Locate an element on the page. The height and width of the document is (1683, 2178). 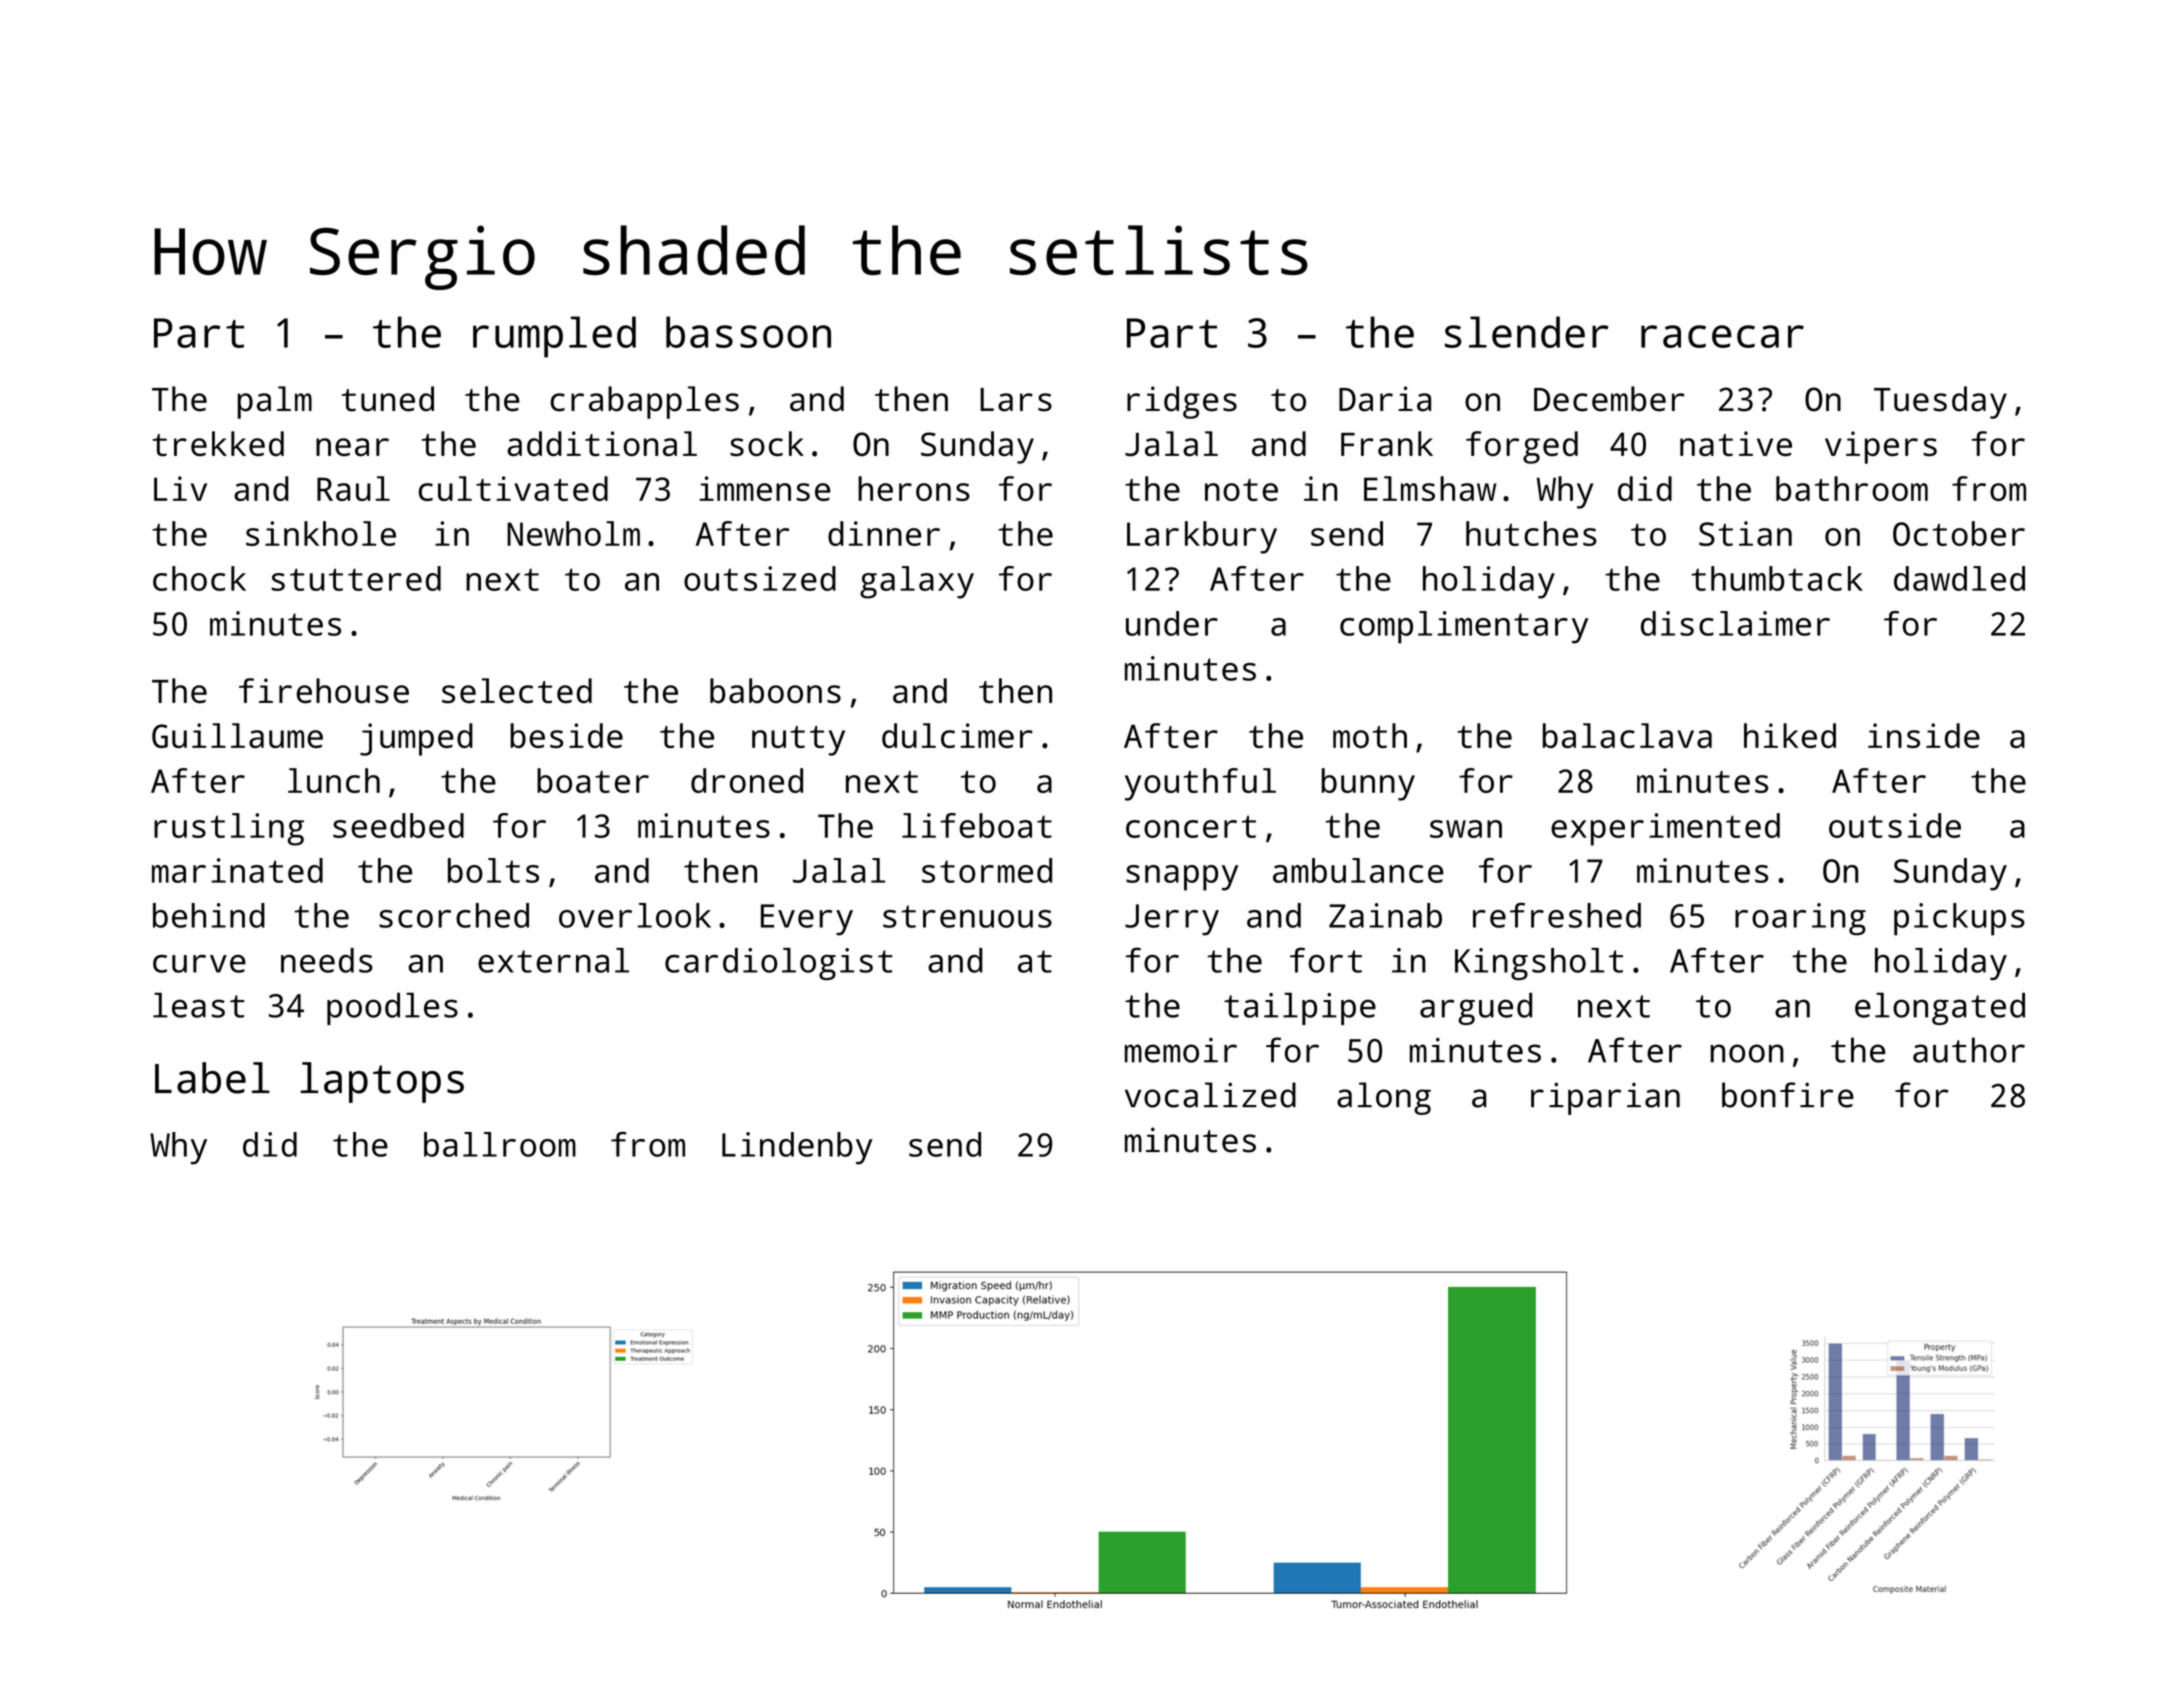
behind is located at coordinates (209, 915).
